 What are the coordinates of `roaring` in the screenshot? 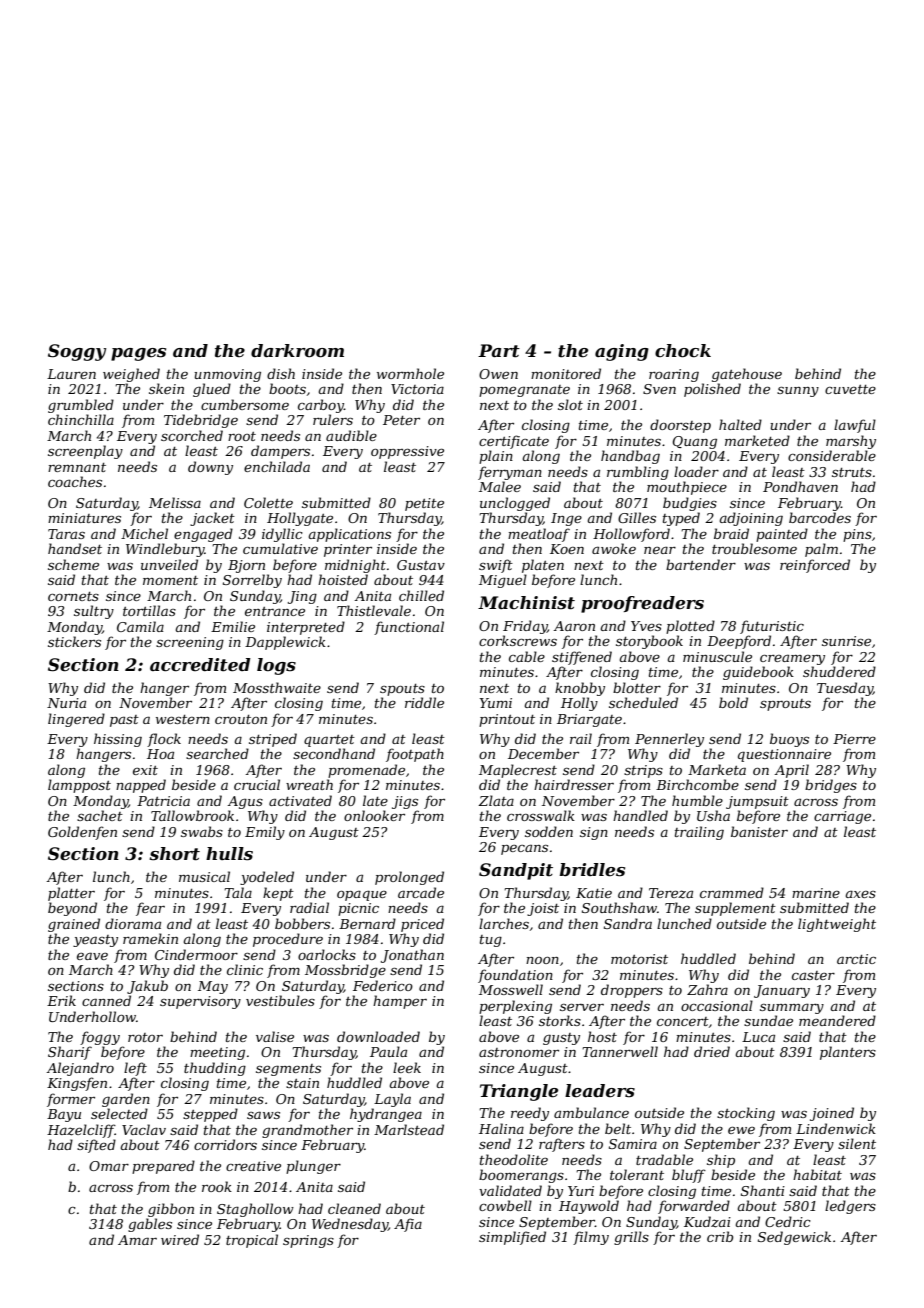 It's located at (674, 375).
